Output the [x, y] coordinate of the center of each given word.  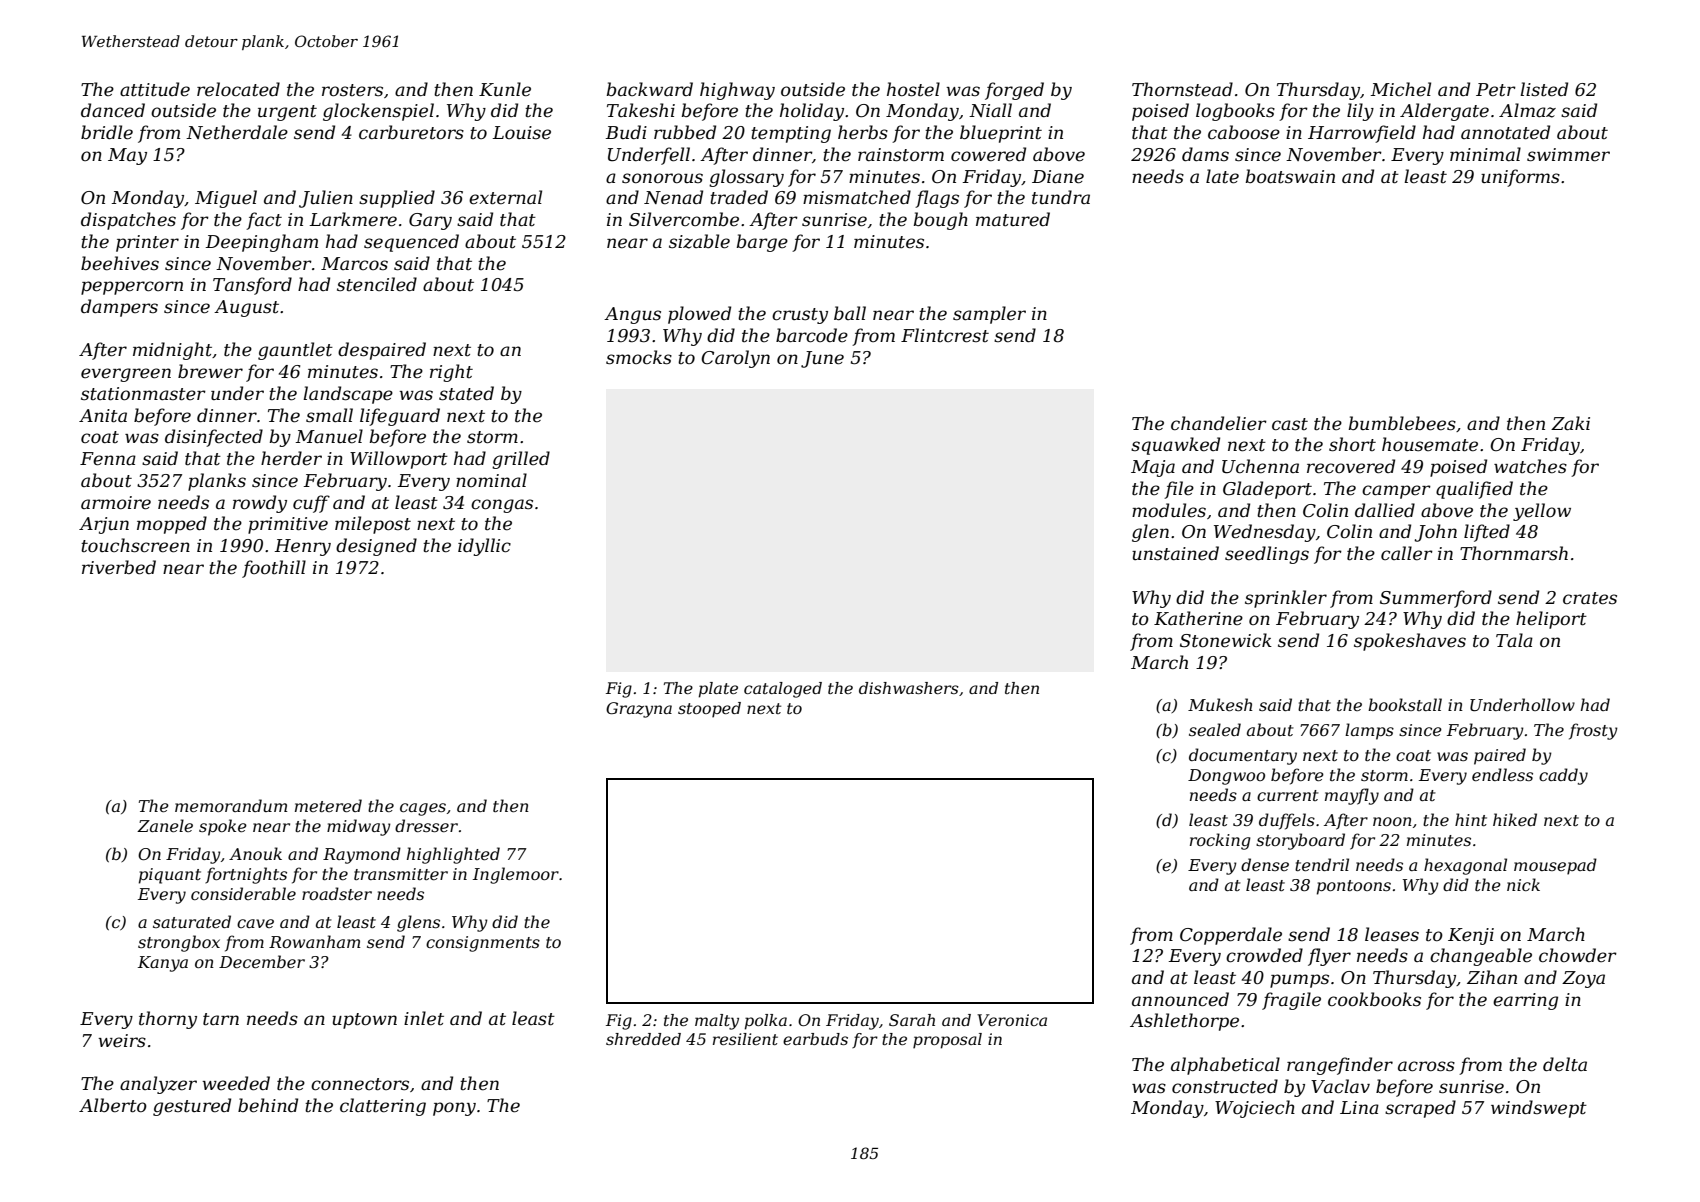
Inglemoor [516, 875]
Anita [103, 416]
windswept [1539, 1109]
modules [1169, 510]
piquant [170, 876]
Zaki [1570, 423]
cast [1290, 424]
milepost [373, 525]
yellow [1542, 512]
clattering [383, 1107]
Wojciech [1255, 1109]
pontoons [1354, 887]
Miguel [226, 199]
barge [762, 243]
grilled [521, 460]
